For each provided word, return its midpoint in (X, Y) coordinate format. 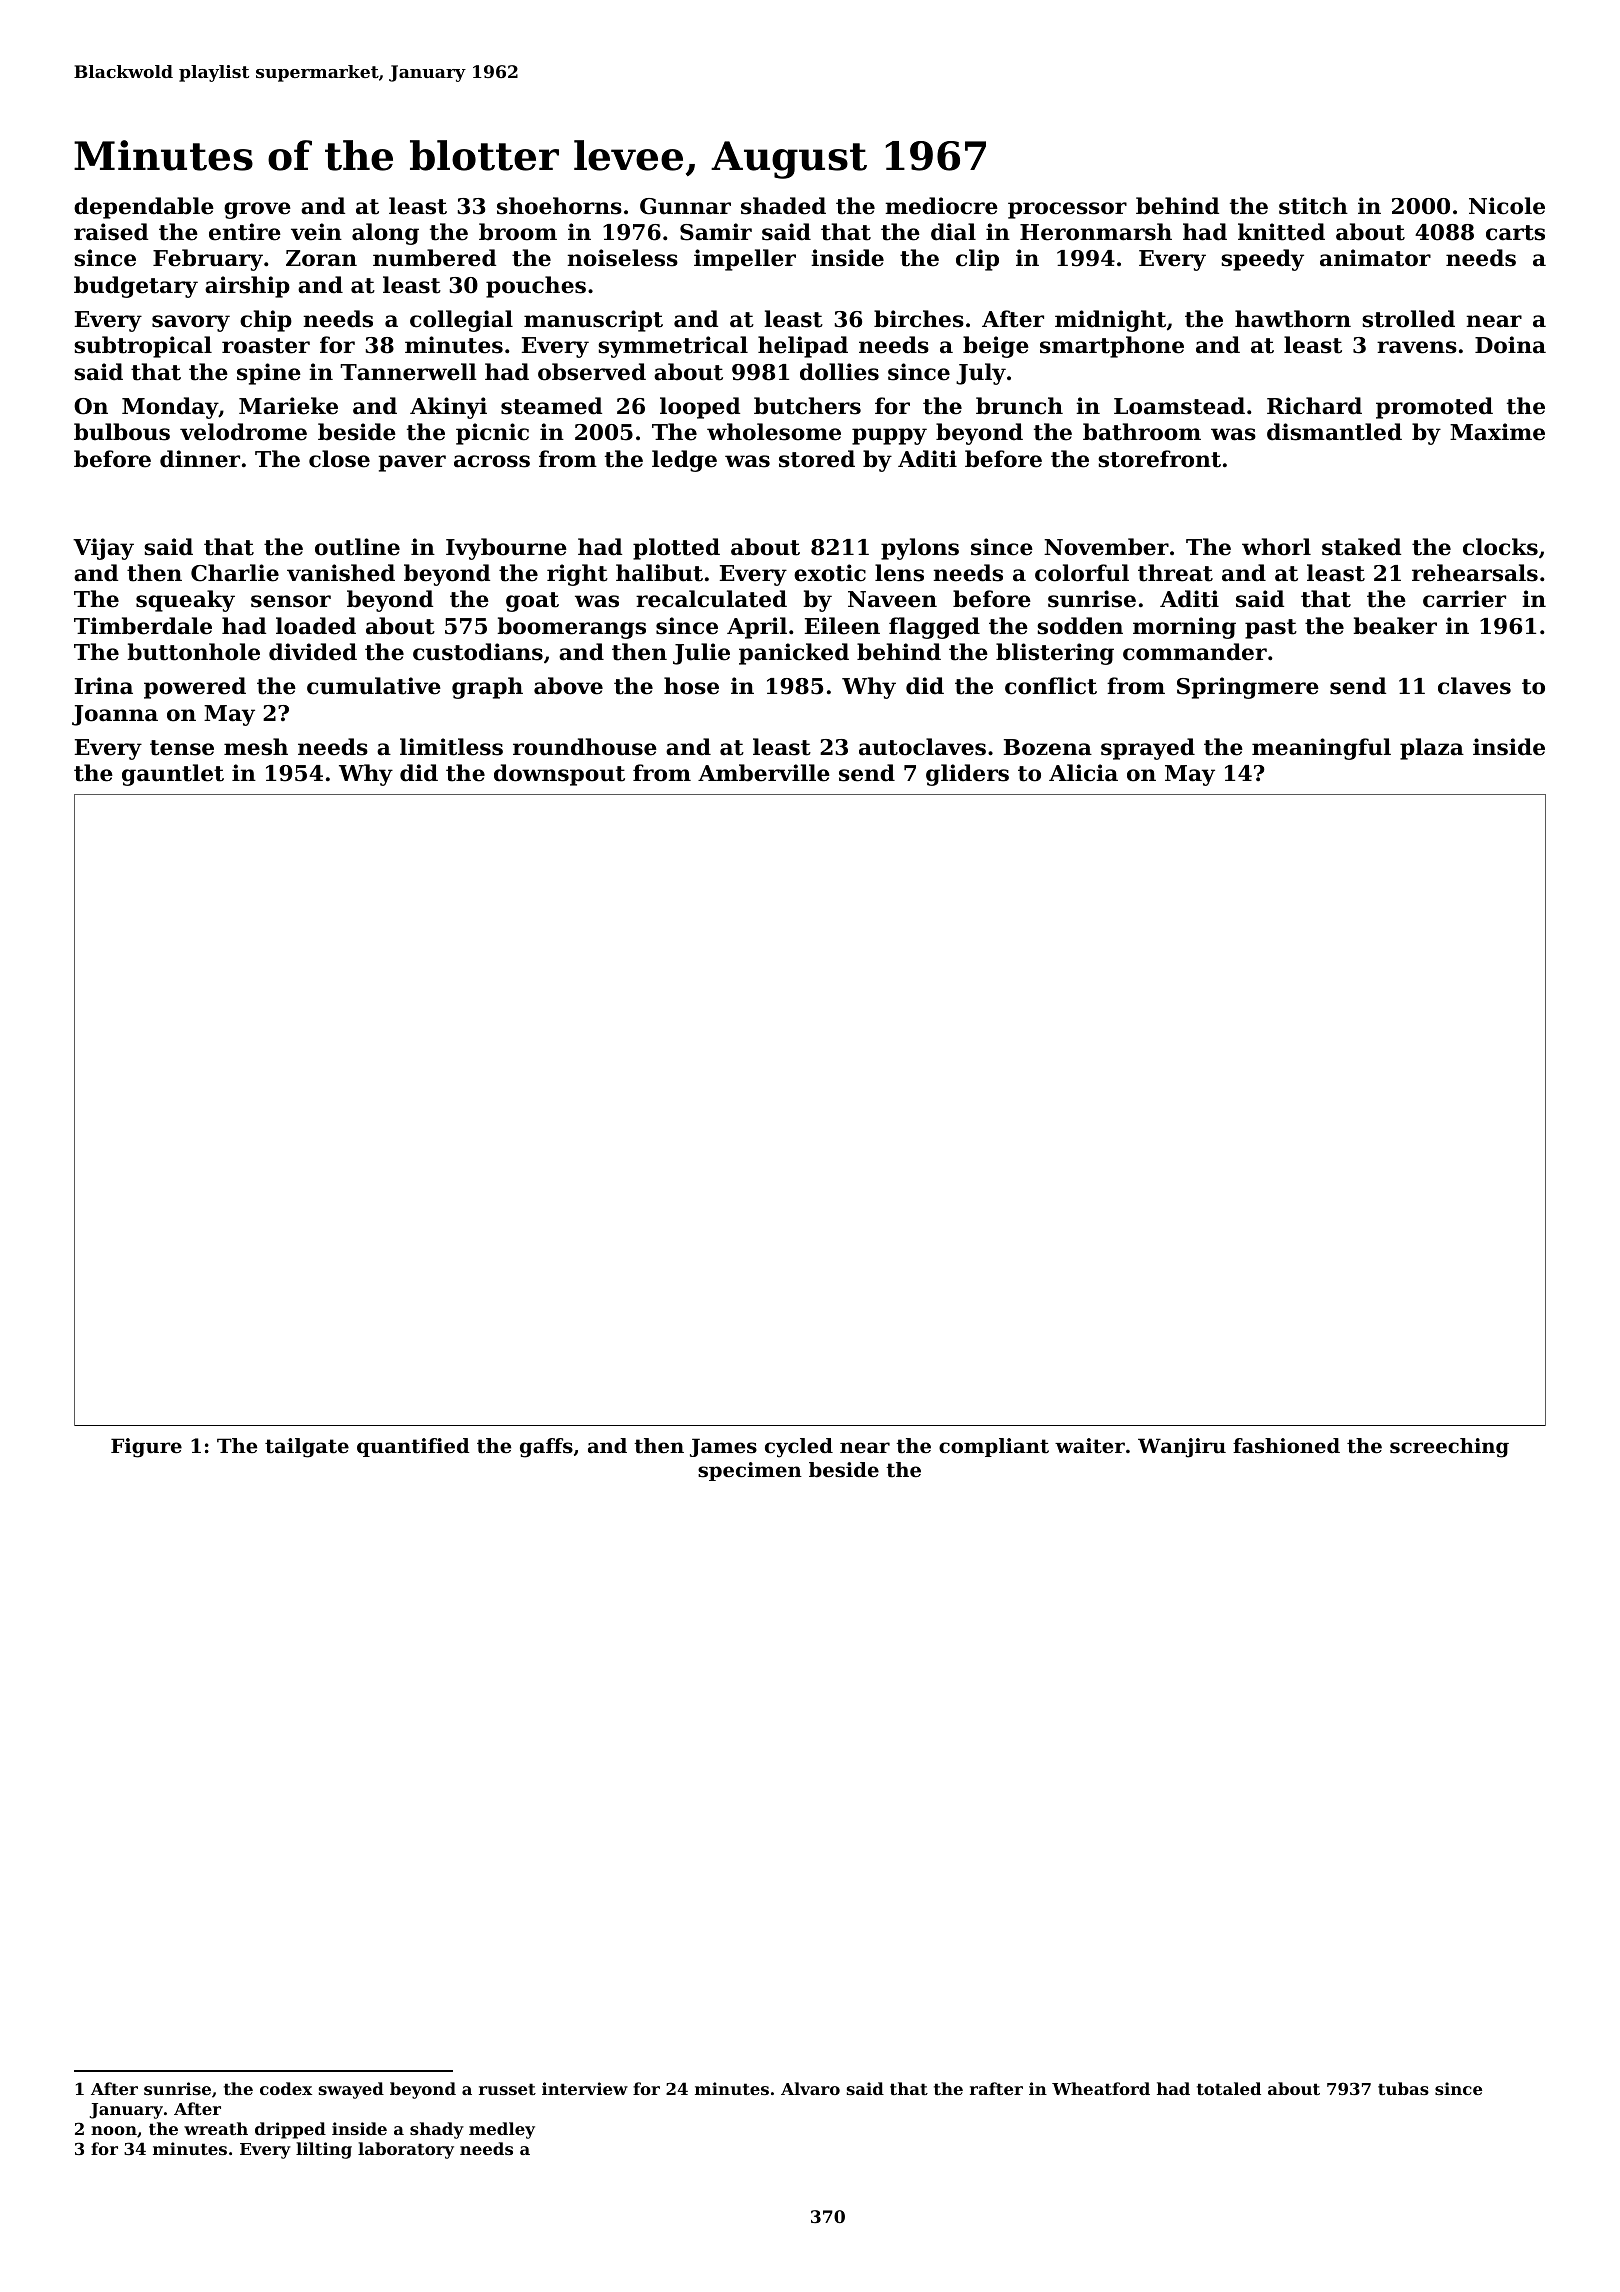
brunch (1019, 406)
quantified (413, 1447)
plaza (1432, 749)
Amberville (764, 773)
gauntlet (173, 775)
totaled (1229, 2088)
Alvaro (810, 2088)
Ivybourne (506, 549)
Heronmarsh (1096, 232)
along (385, 234)
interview (585, 2088)
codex (286, 2088)
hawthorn (1293, 319)
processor (1067, 210)
